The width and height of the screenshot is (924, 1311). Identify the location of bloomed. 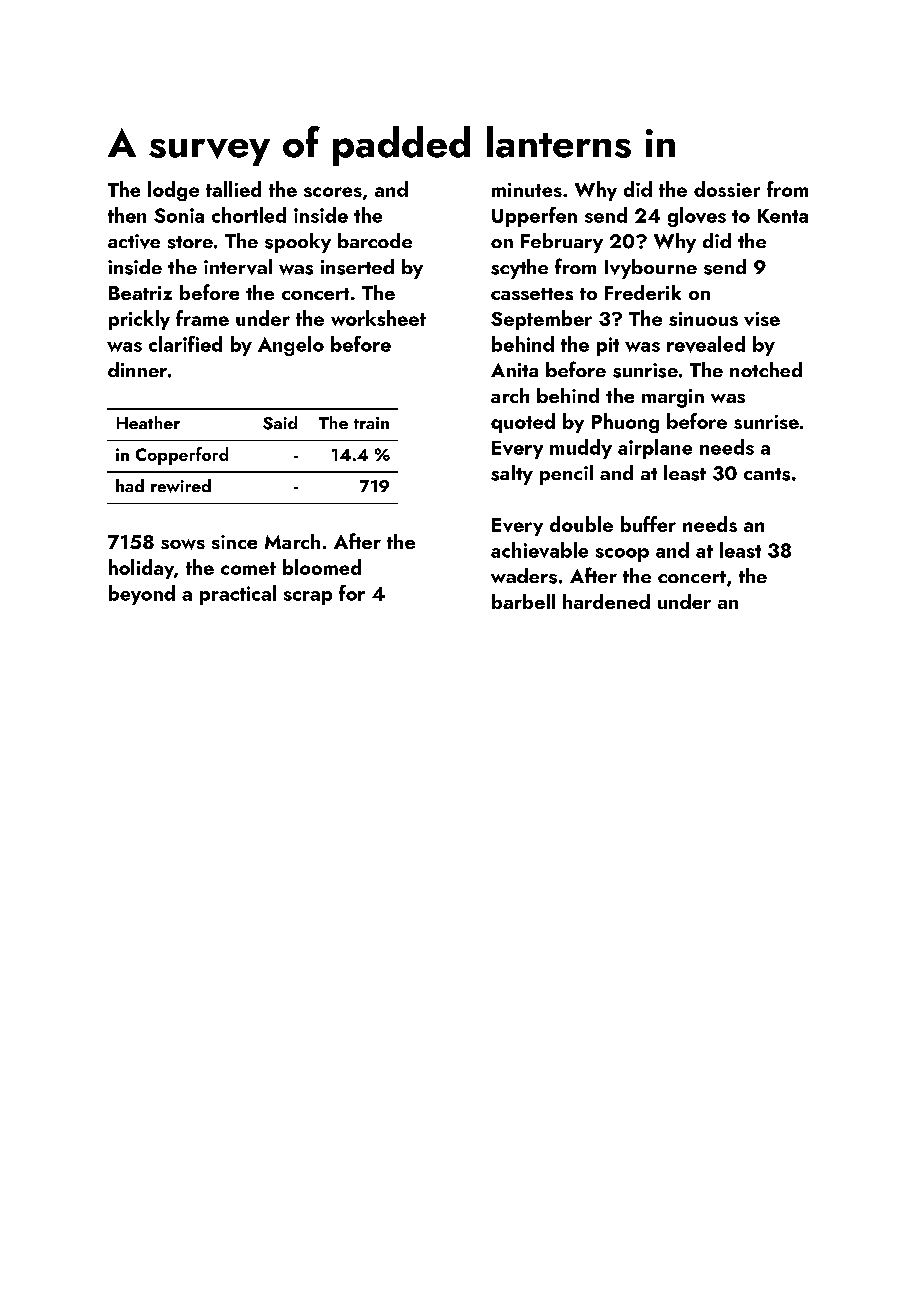
(322, 567).
